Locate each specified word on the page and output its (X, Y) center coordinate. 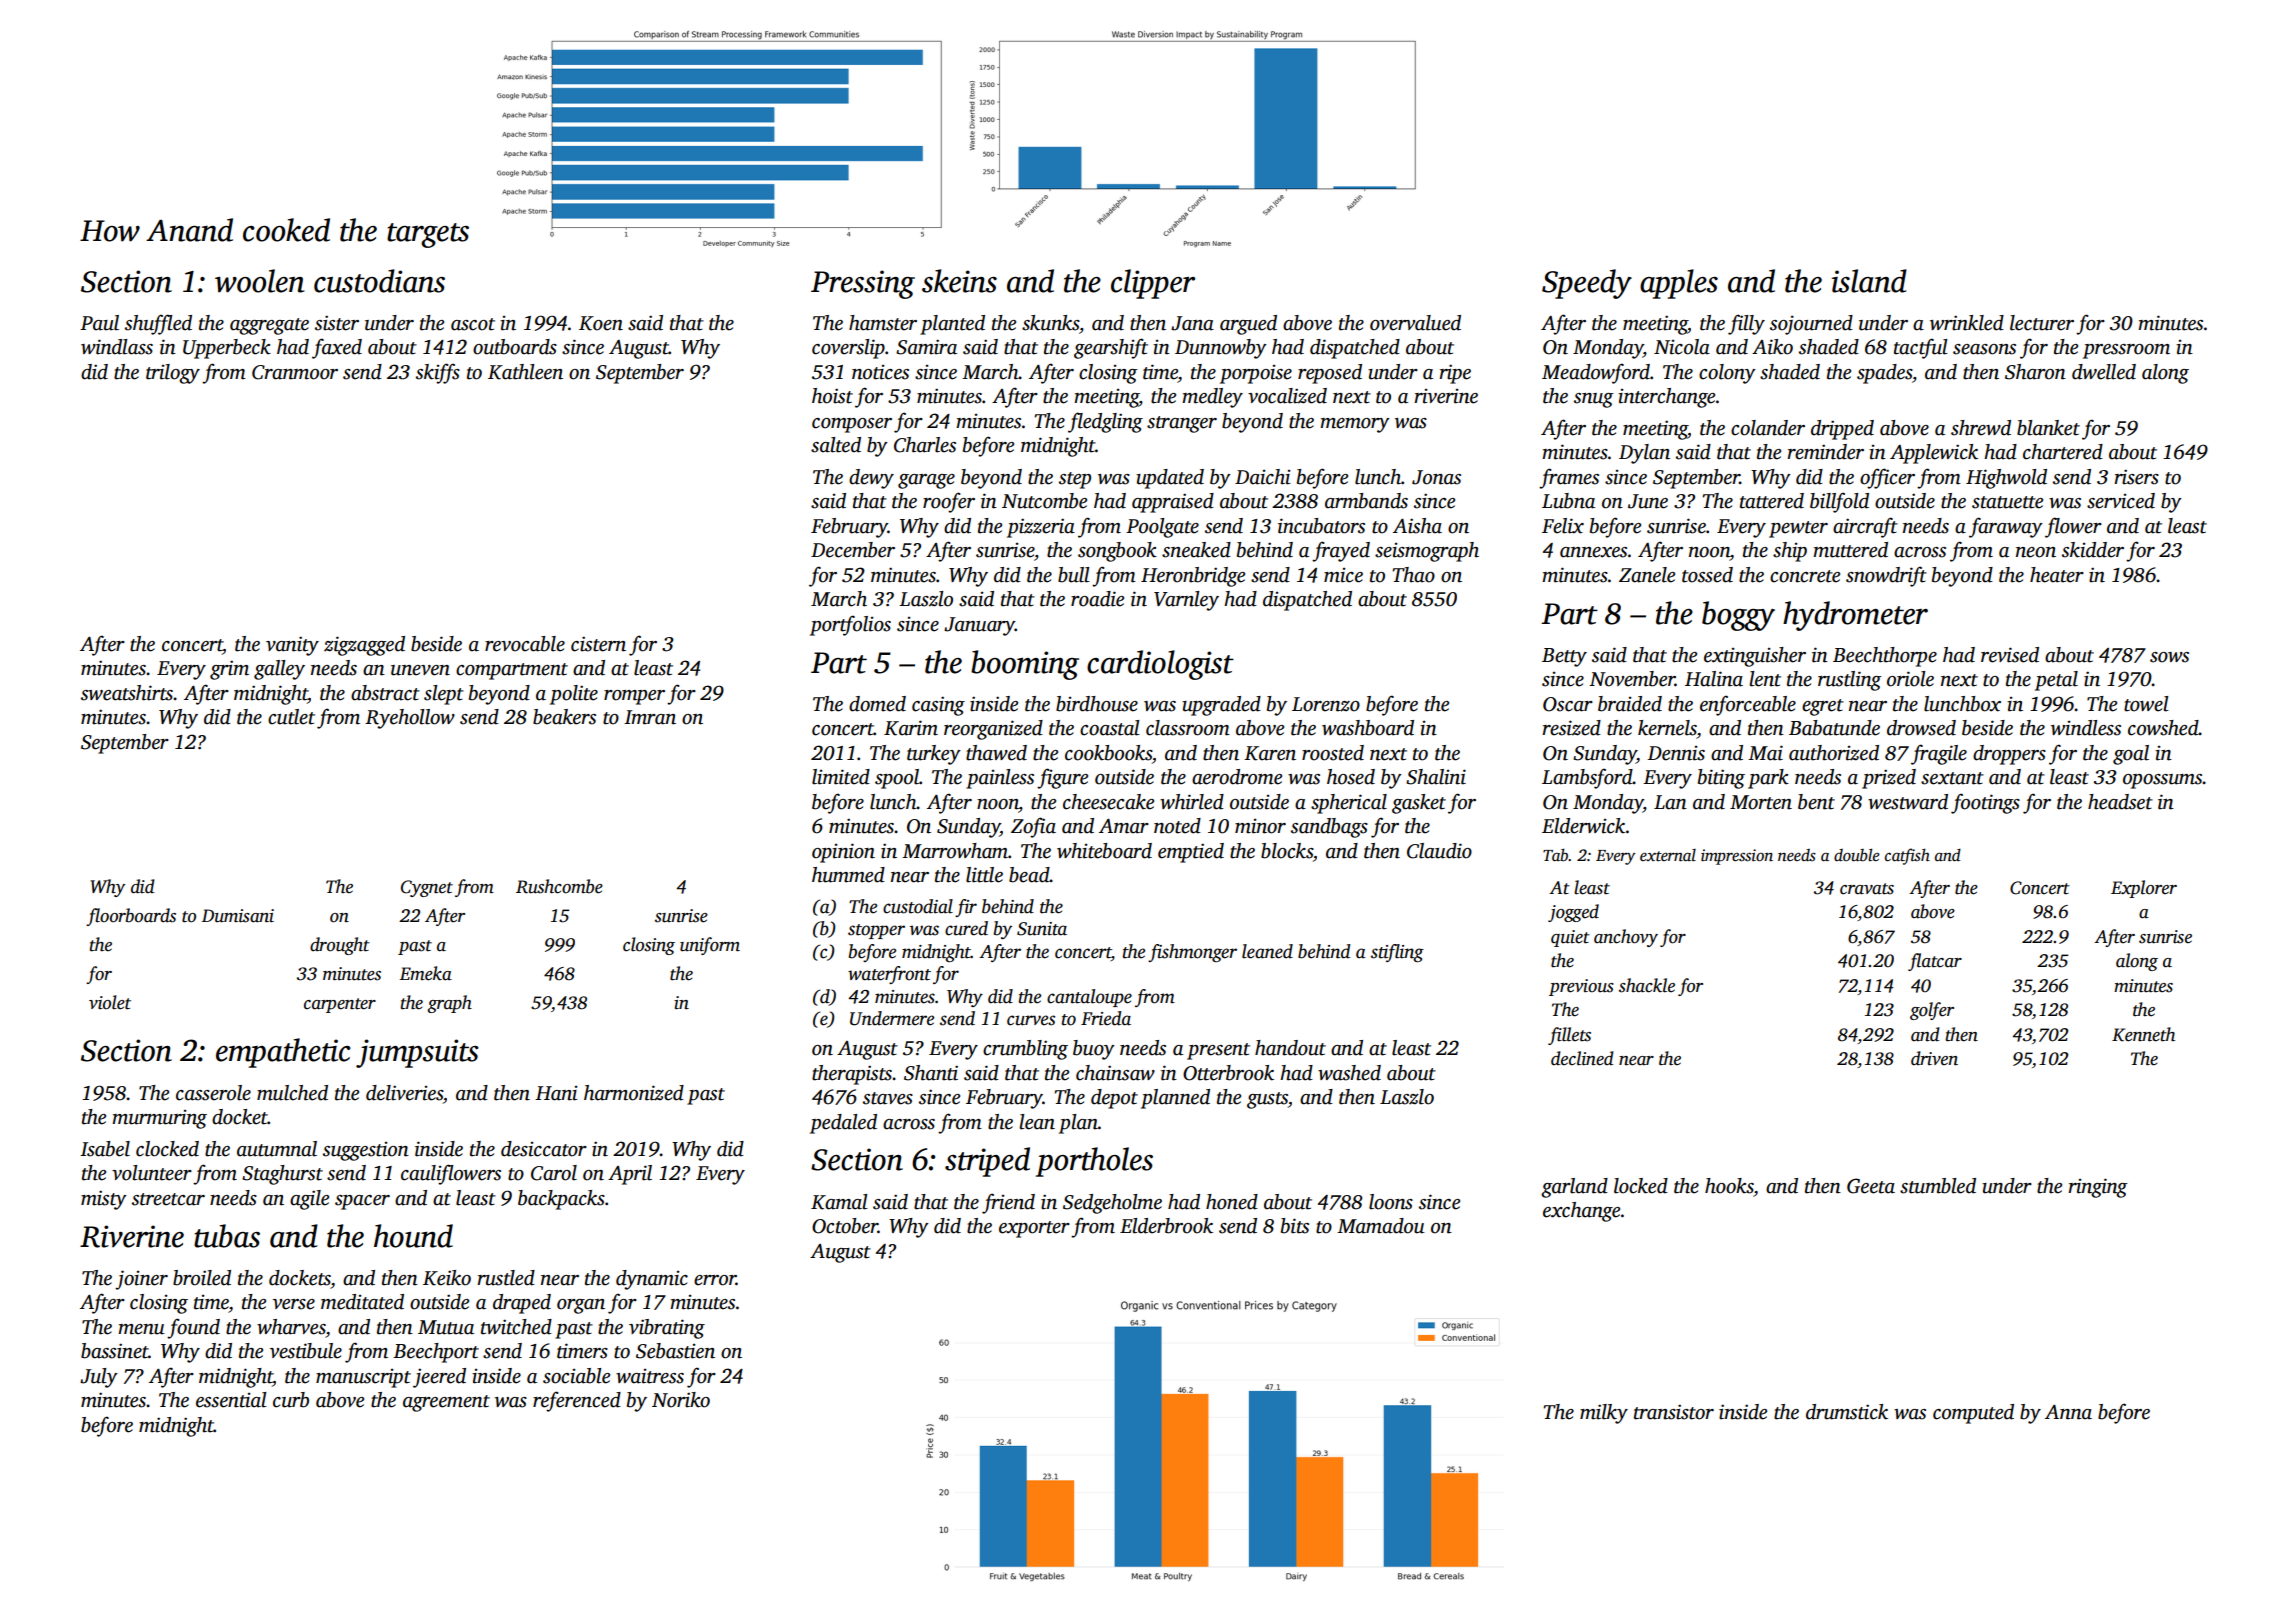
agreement (446, 1403)
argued (1248, 325)
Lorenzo (1326, 704)
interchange (1666, 398)
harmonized (634, 1093)
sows (2169, 657)
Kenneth (2143, 1034)
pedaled (843, 1124)
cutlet (291, 717)
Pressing (863, 284)
